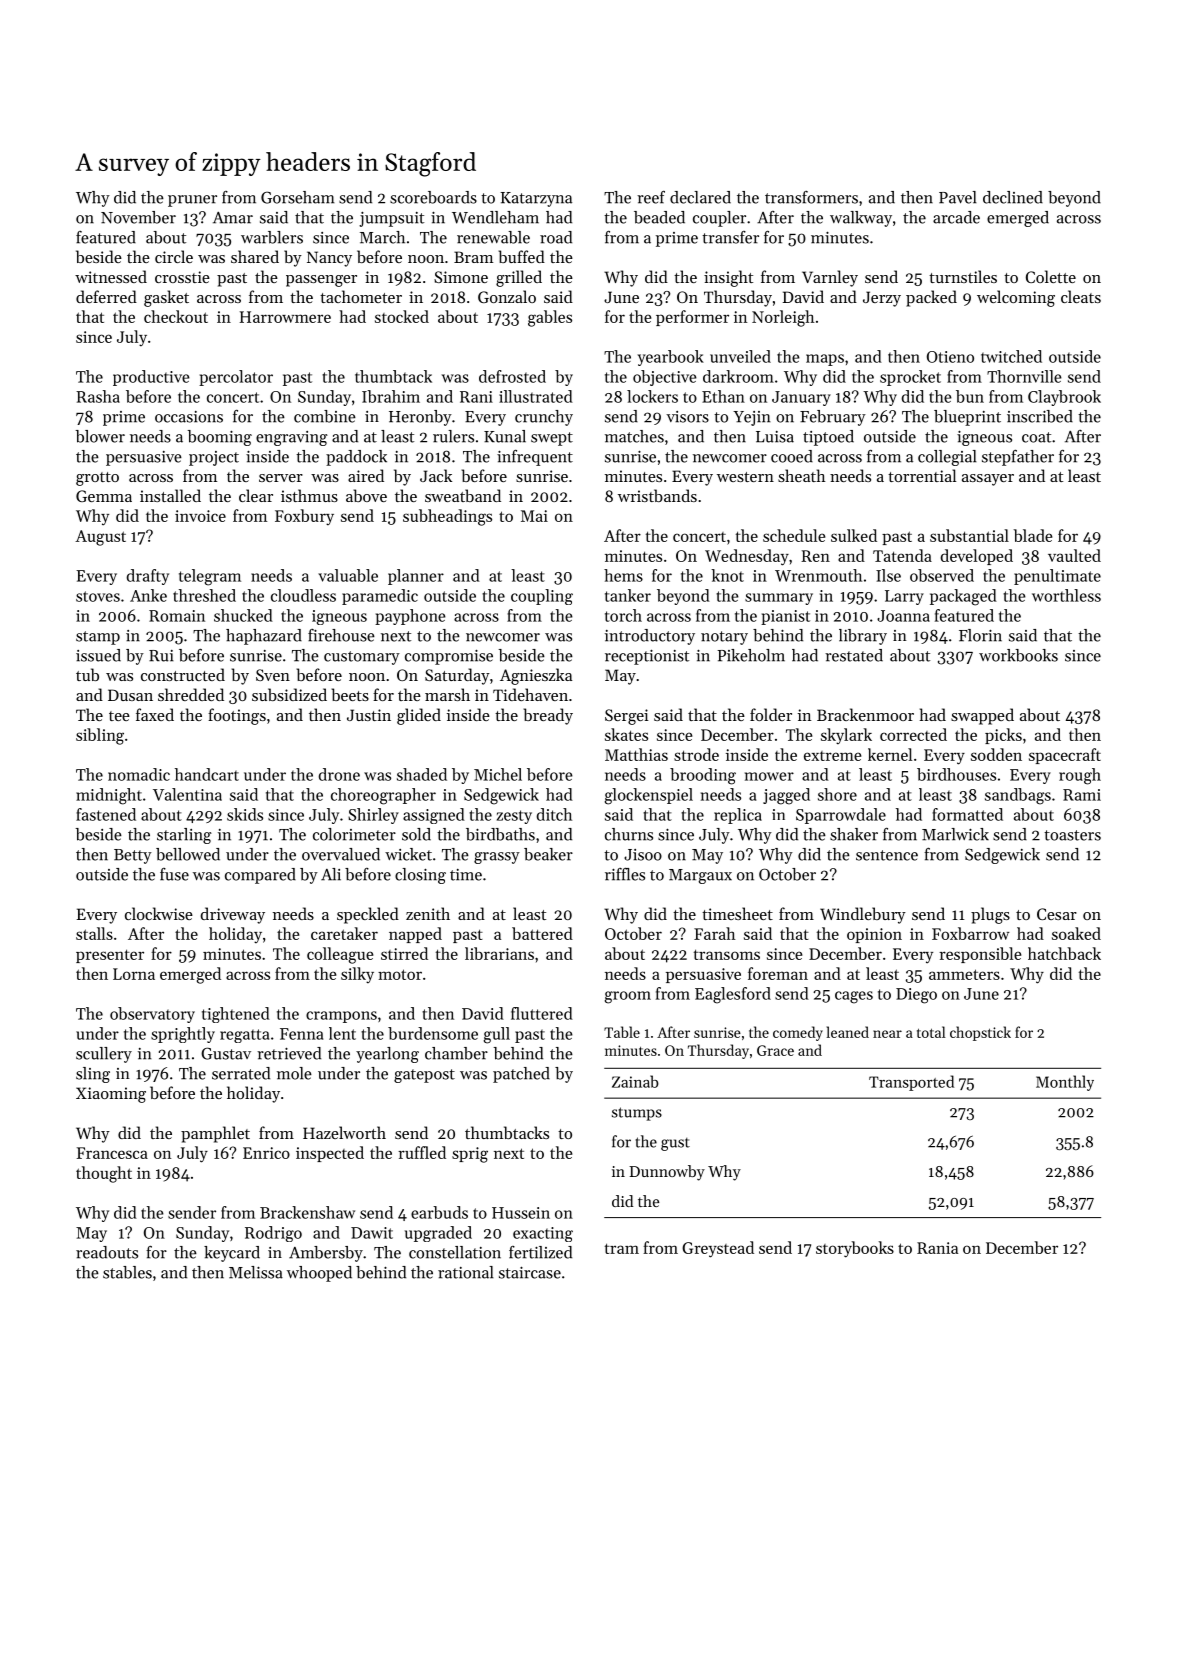 Image resolution: width=1177 pixels, height=1665 pixels. What do you see at coordinates (1057, 914) in the document?
I see `Cesar` at bounding box center [1057, 914].
